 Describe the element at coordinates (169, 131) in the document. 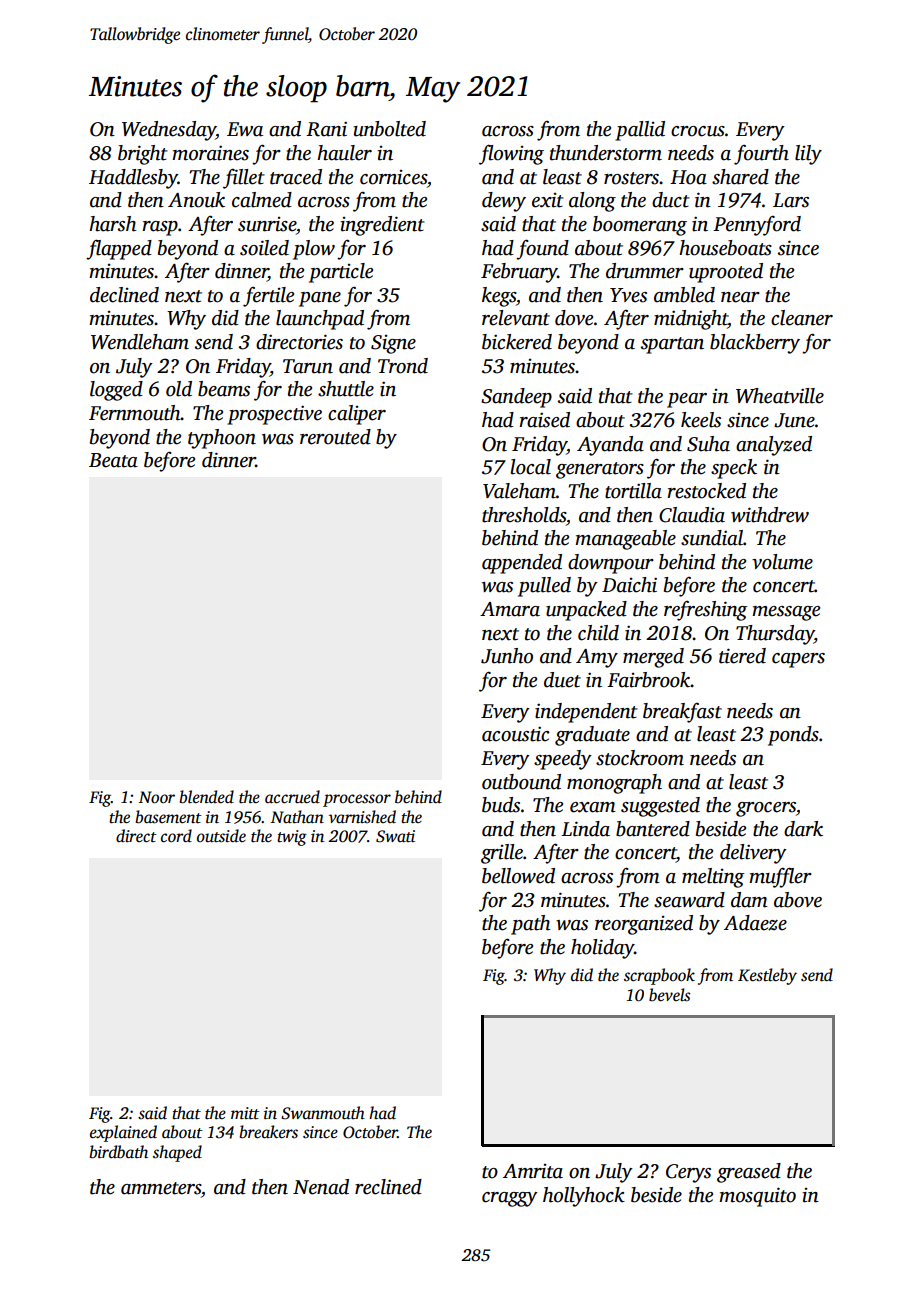

I see `Wednesday` at that location.
